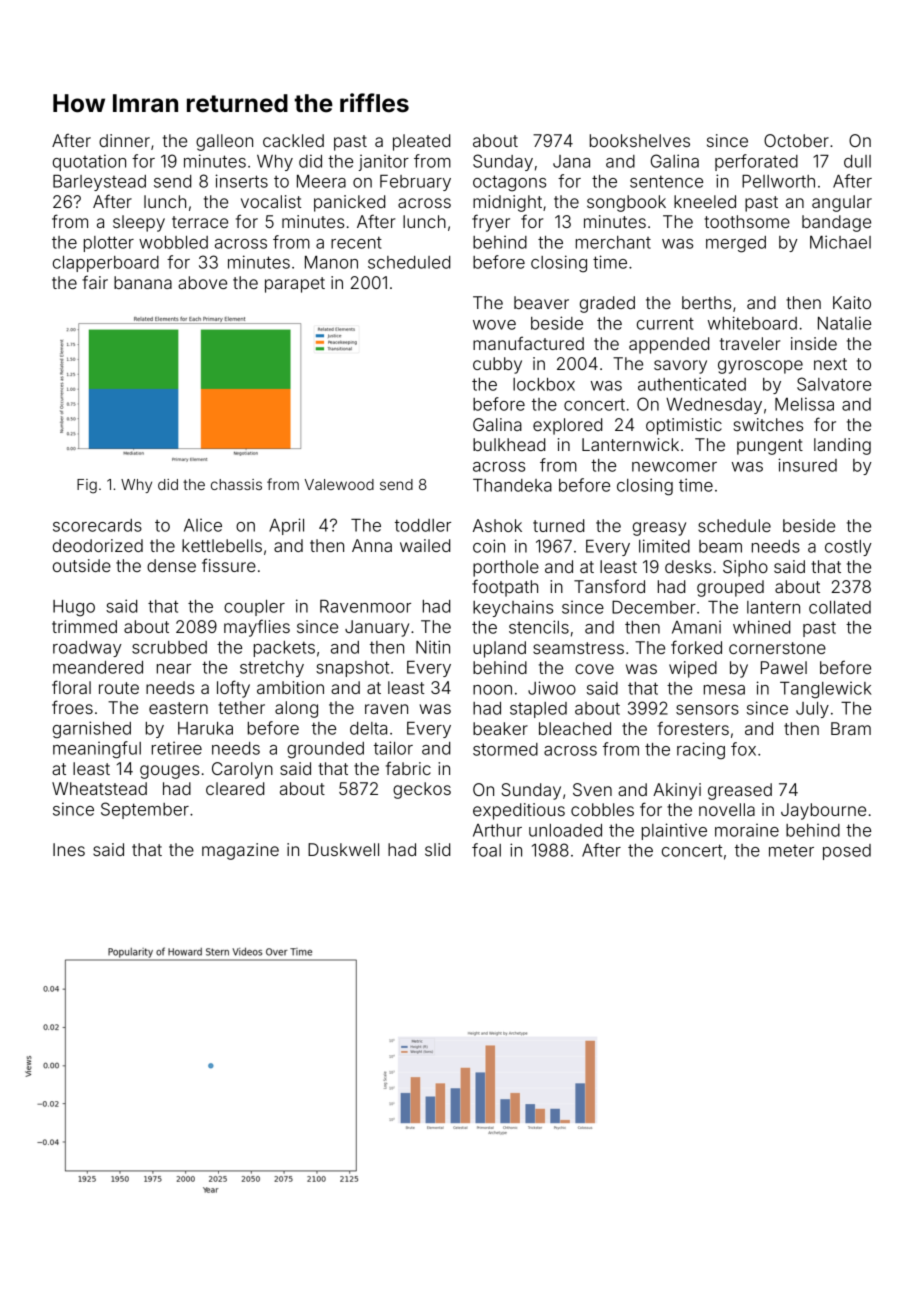 Image resolution: width=924 pixels, height=1308 pixels. Describe the element at coordinates (119, 688) in the page. I see `route` at that location.
